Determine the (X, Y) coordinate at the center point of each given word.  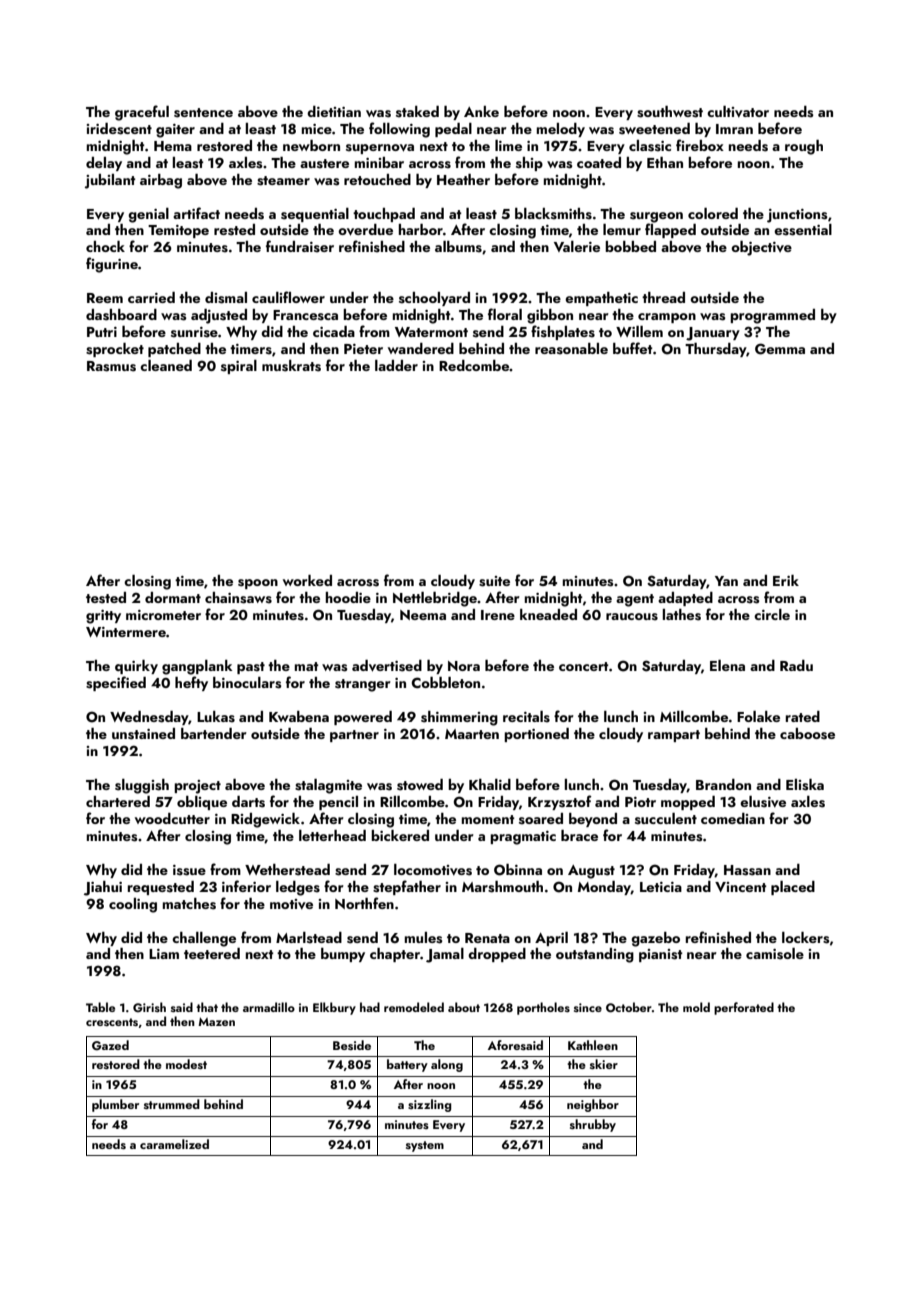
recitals (526, 717)
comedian (733, 818)
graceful (142, 113)
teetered (212, 953)
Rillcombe (412, 801)
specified (116, 683)
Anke (481, 111)
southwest (670, 112)
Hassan (747, 870)
